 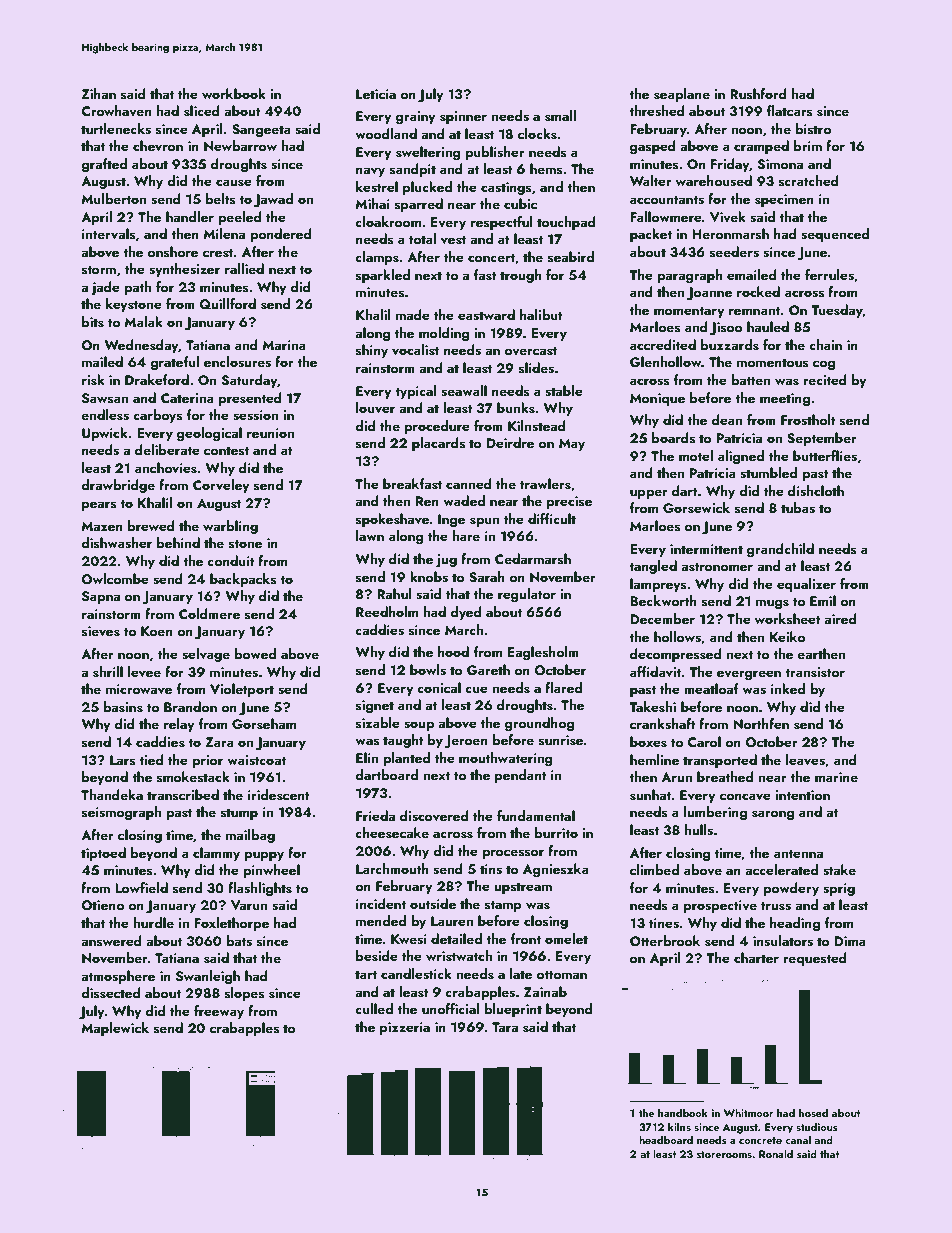 I want to click on handbook, so click(x=683, y=1112).
